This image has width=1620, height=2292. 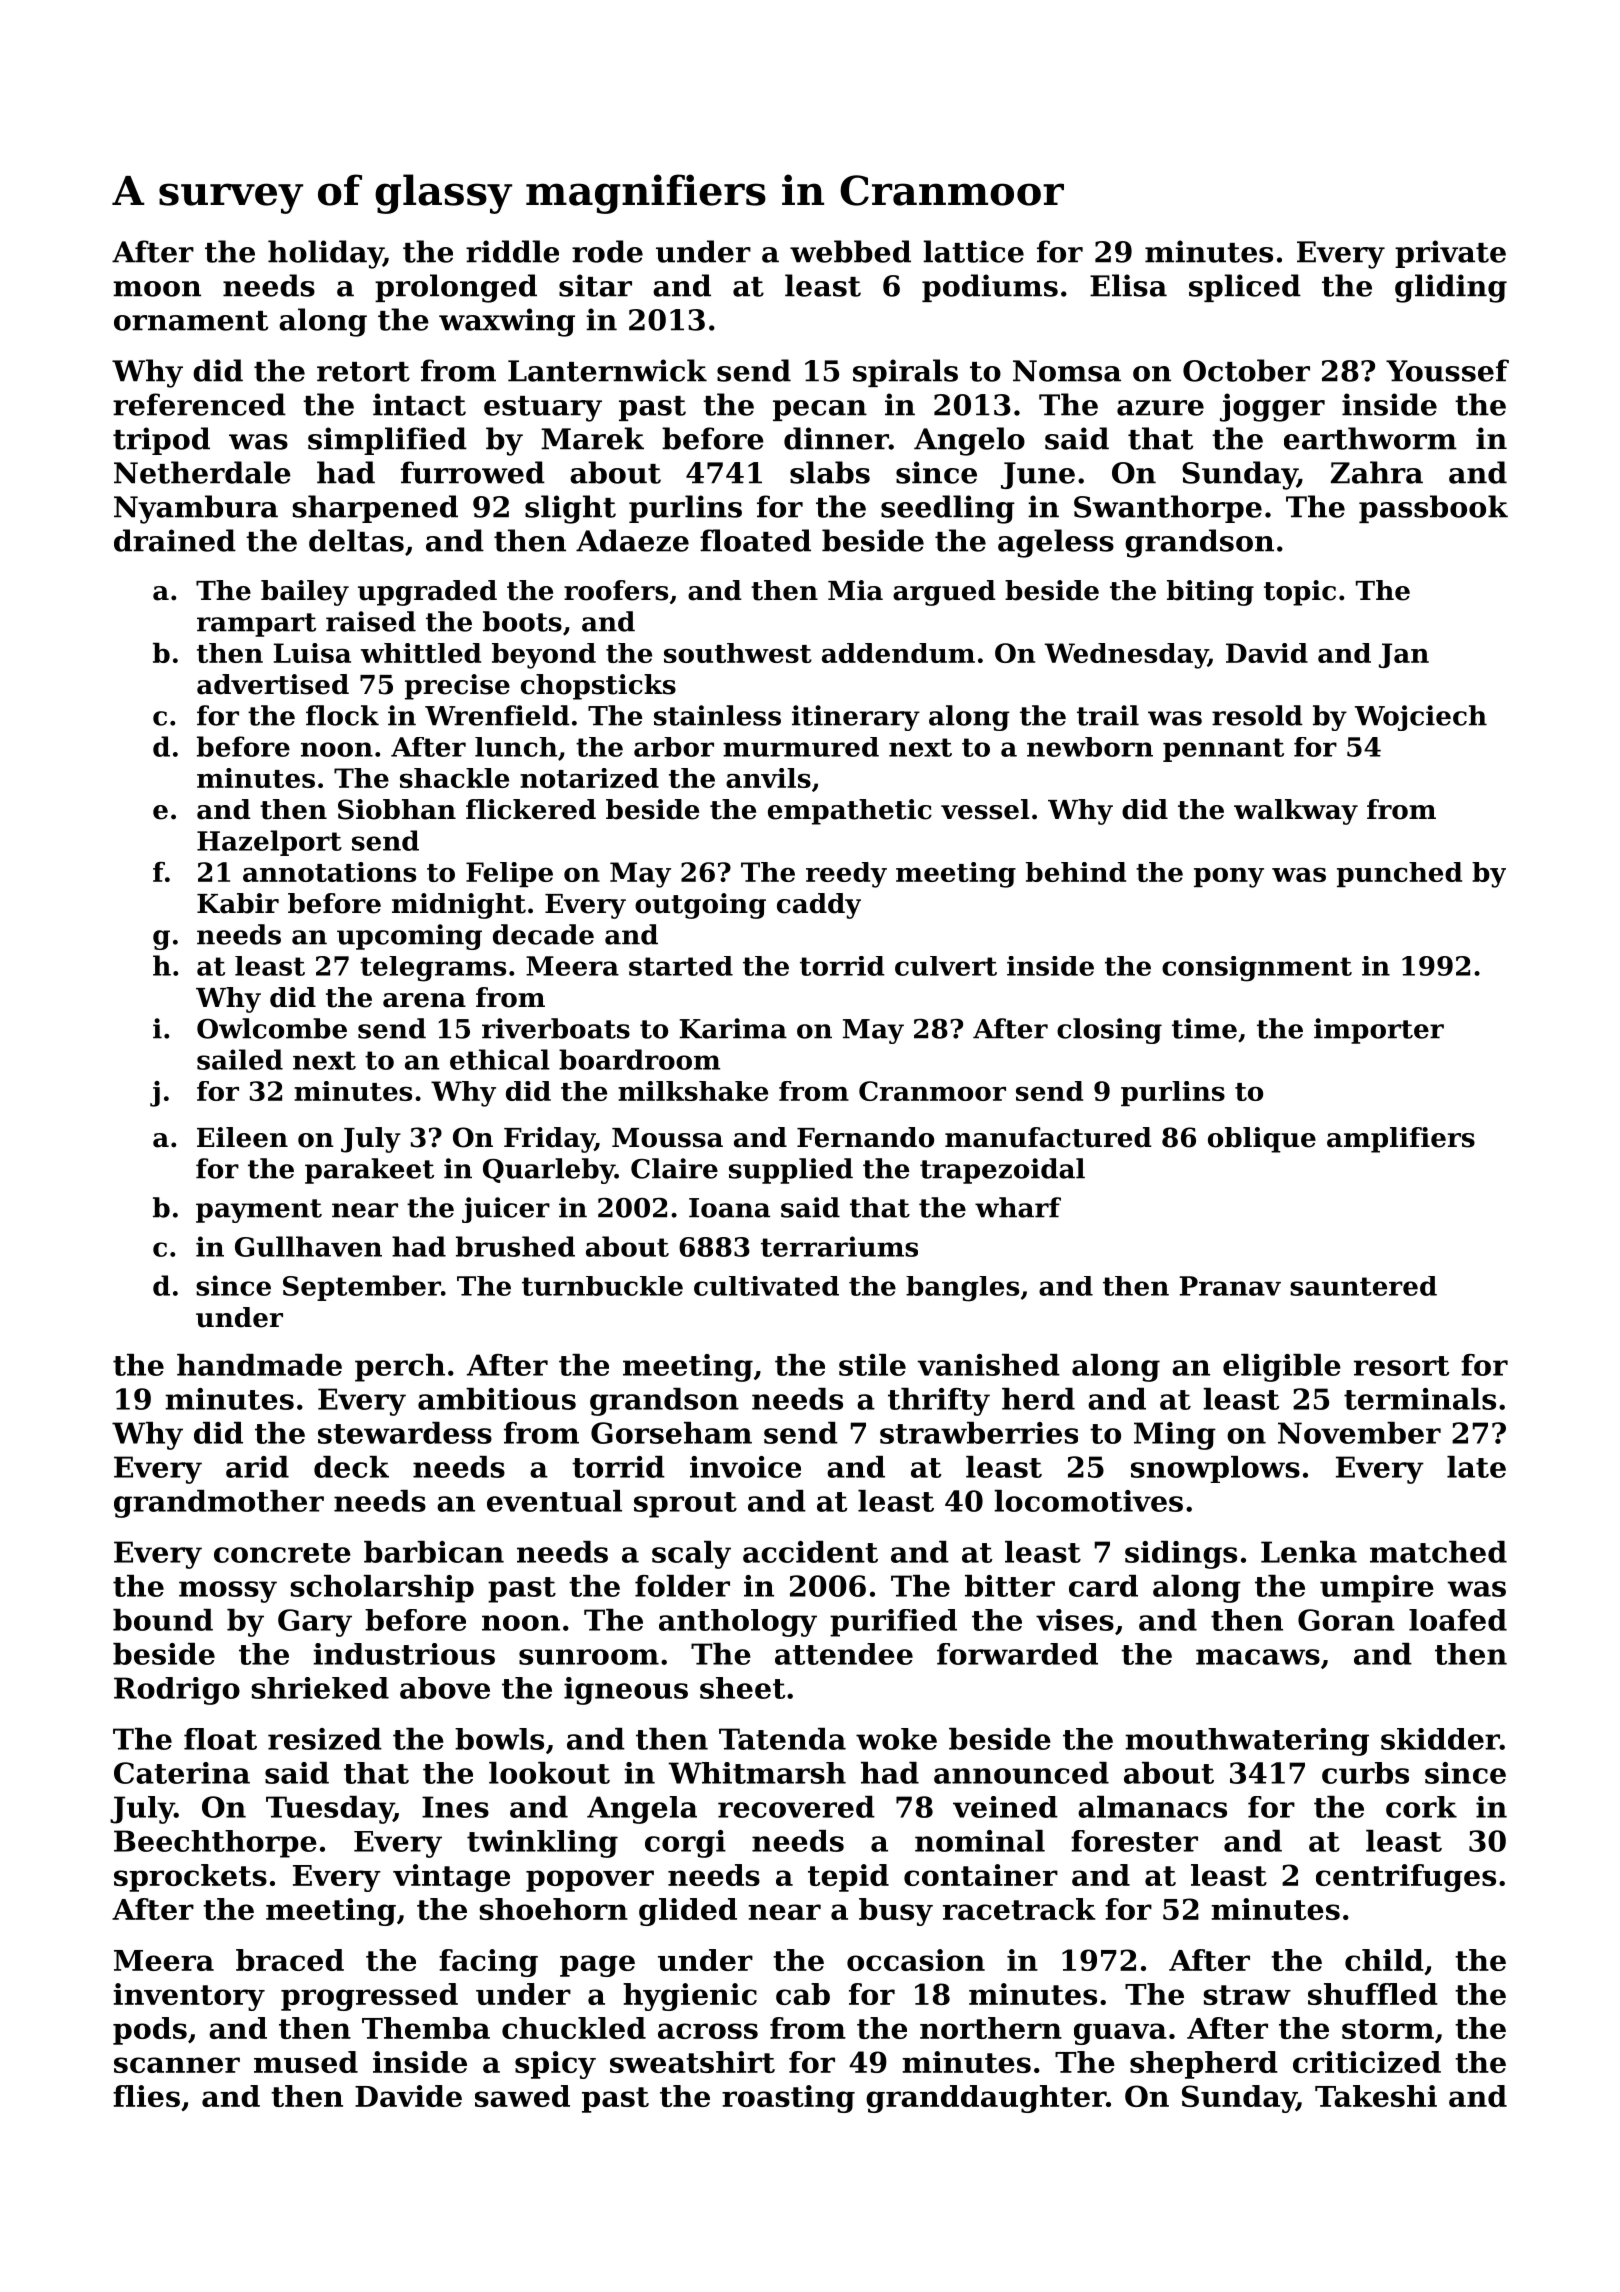 What do you see at coordinates (1450, 254) in the image?
I see `private` at bounding box center [1450, 254].
